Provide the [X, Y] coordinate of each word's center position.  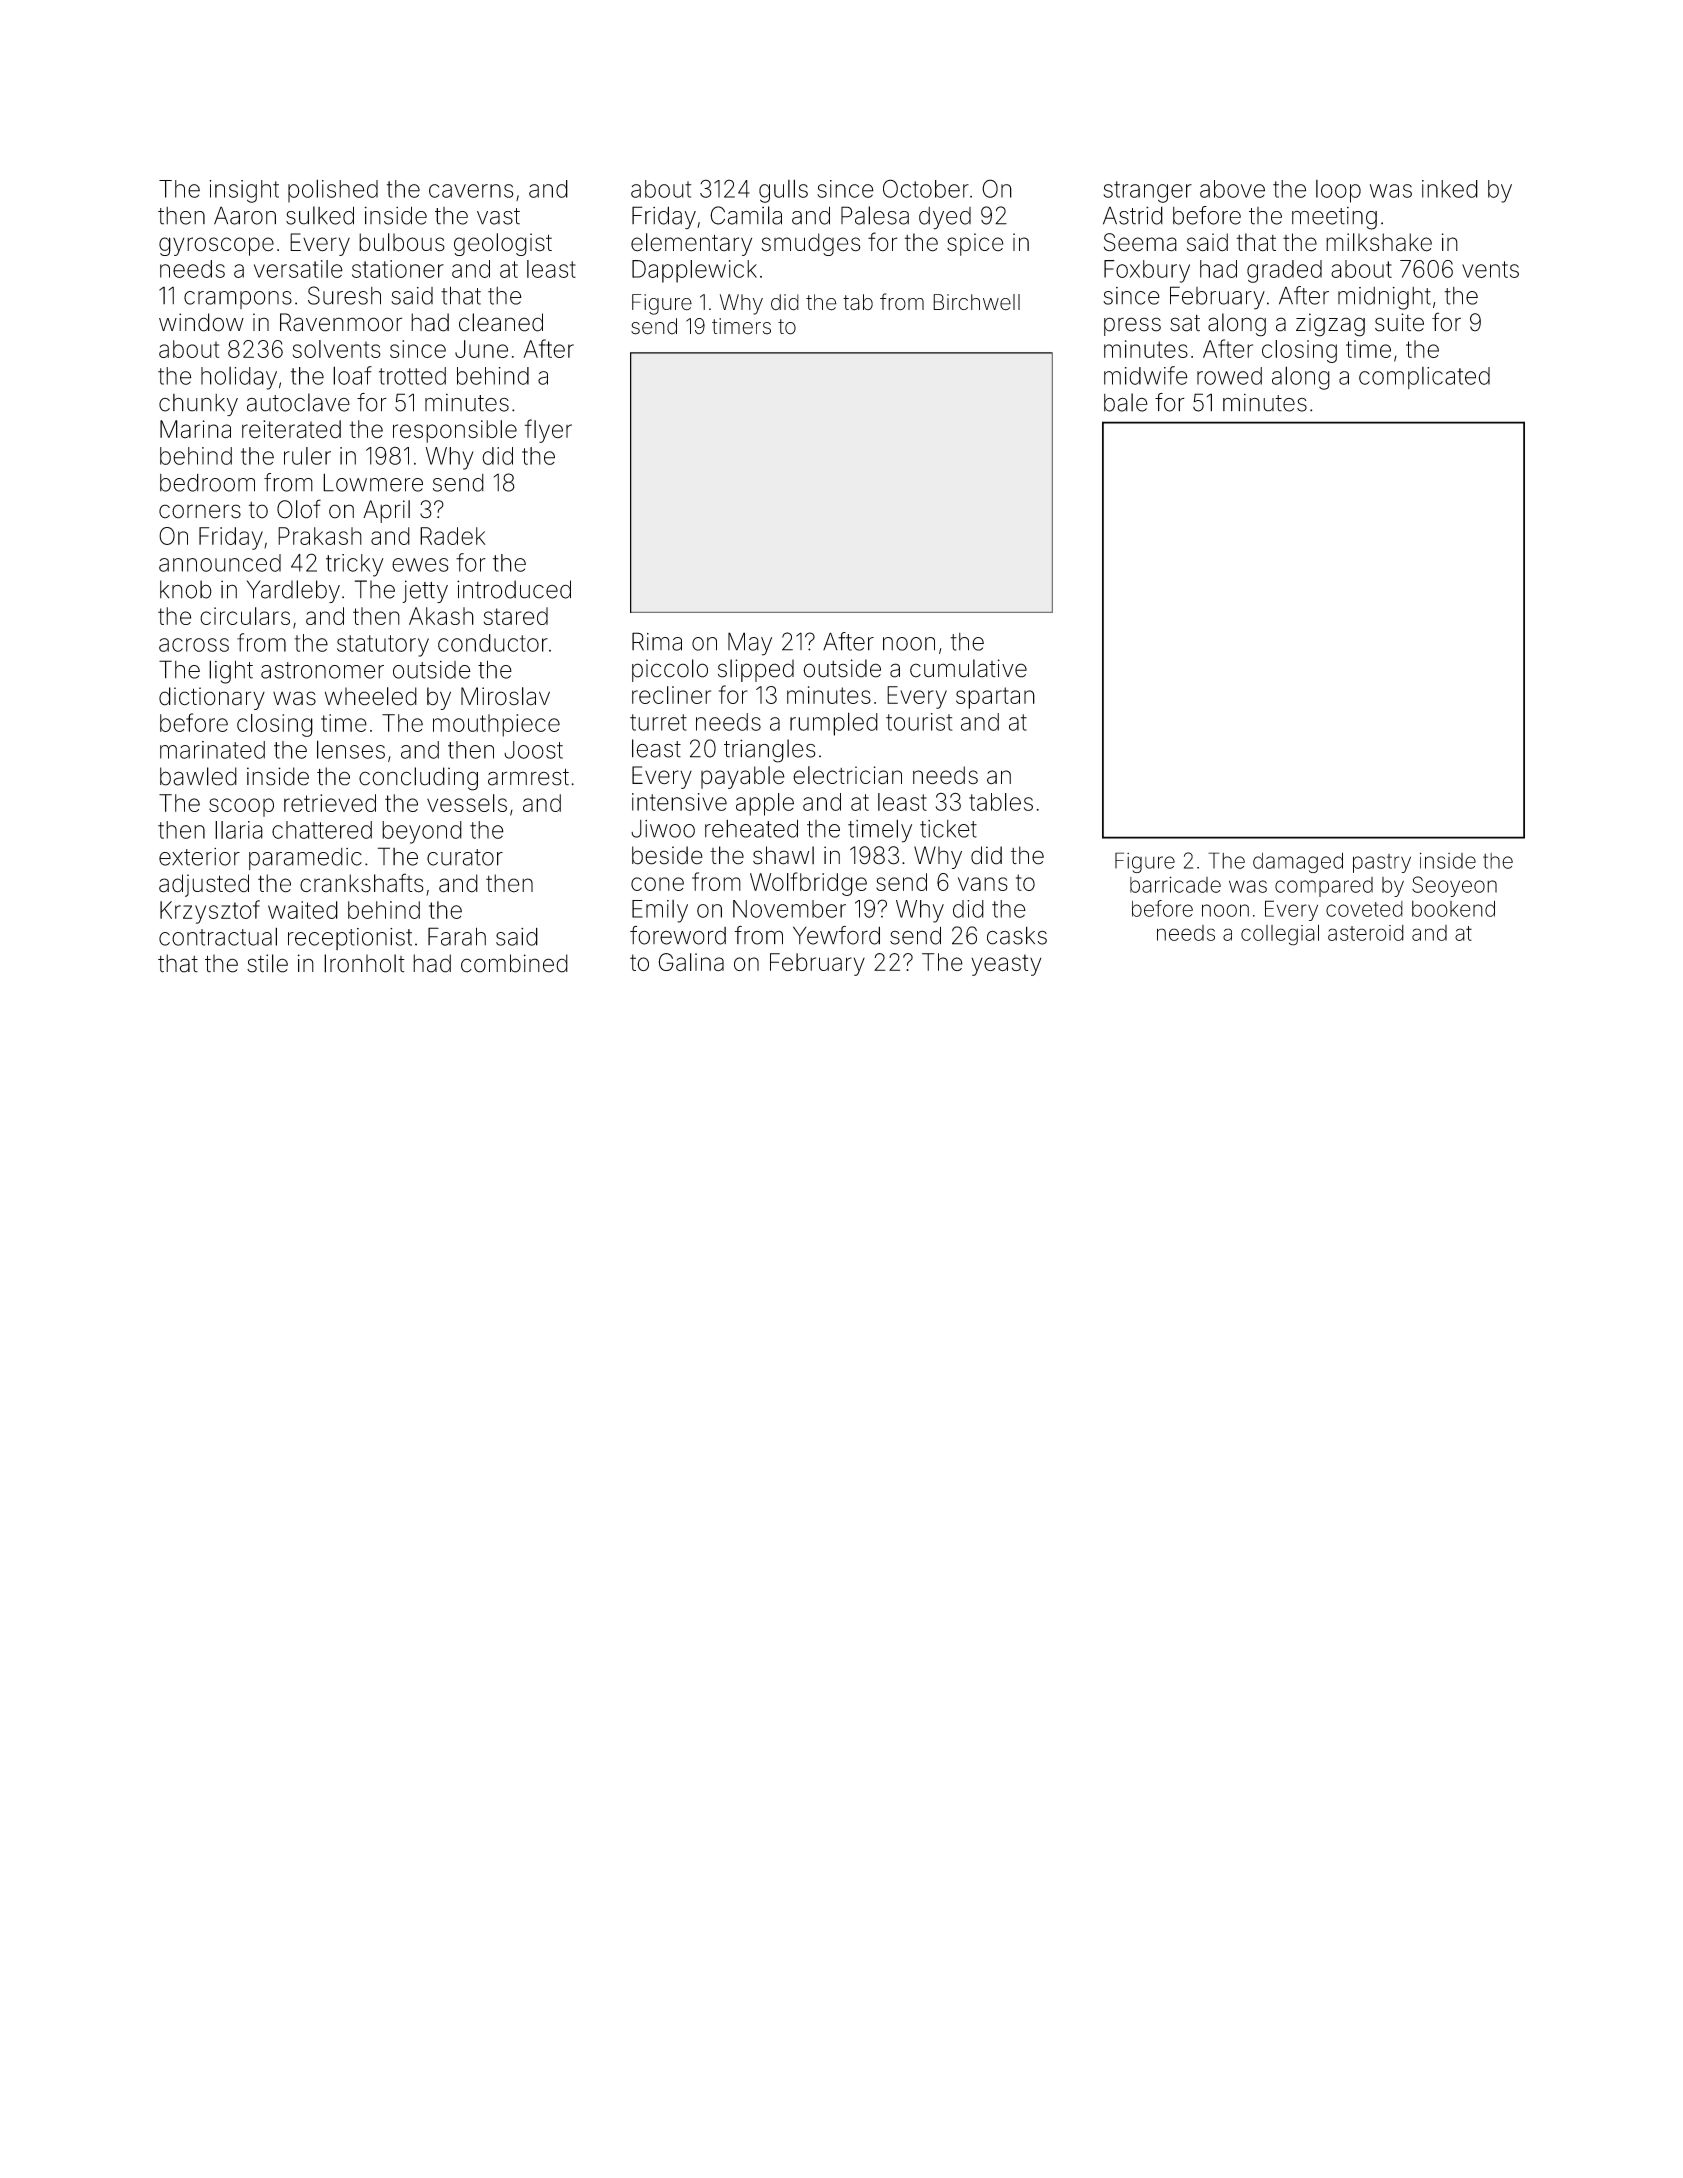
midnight [1384, 298]
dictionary [212, 698]
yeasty [1006, 965]
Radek [453, 536]
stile [267, 963]
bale [1126, 402]
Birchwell [976, 302]
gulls [783, 191]
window [201, 322]
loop [1338, 191]
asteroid [1366, 933]
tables [1001, 802]
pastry [1382, 863]
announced [220, 563]
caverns [471, 191]
